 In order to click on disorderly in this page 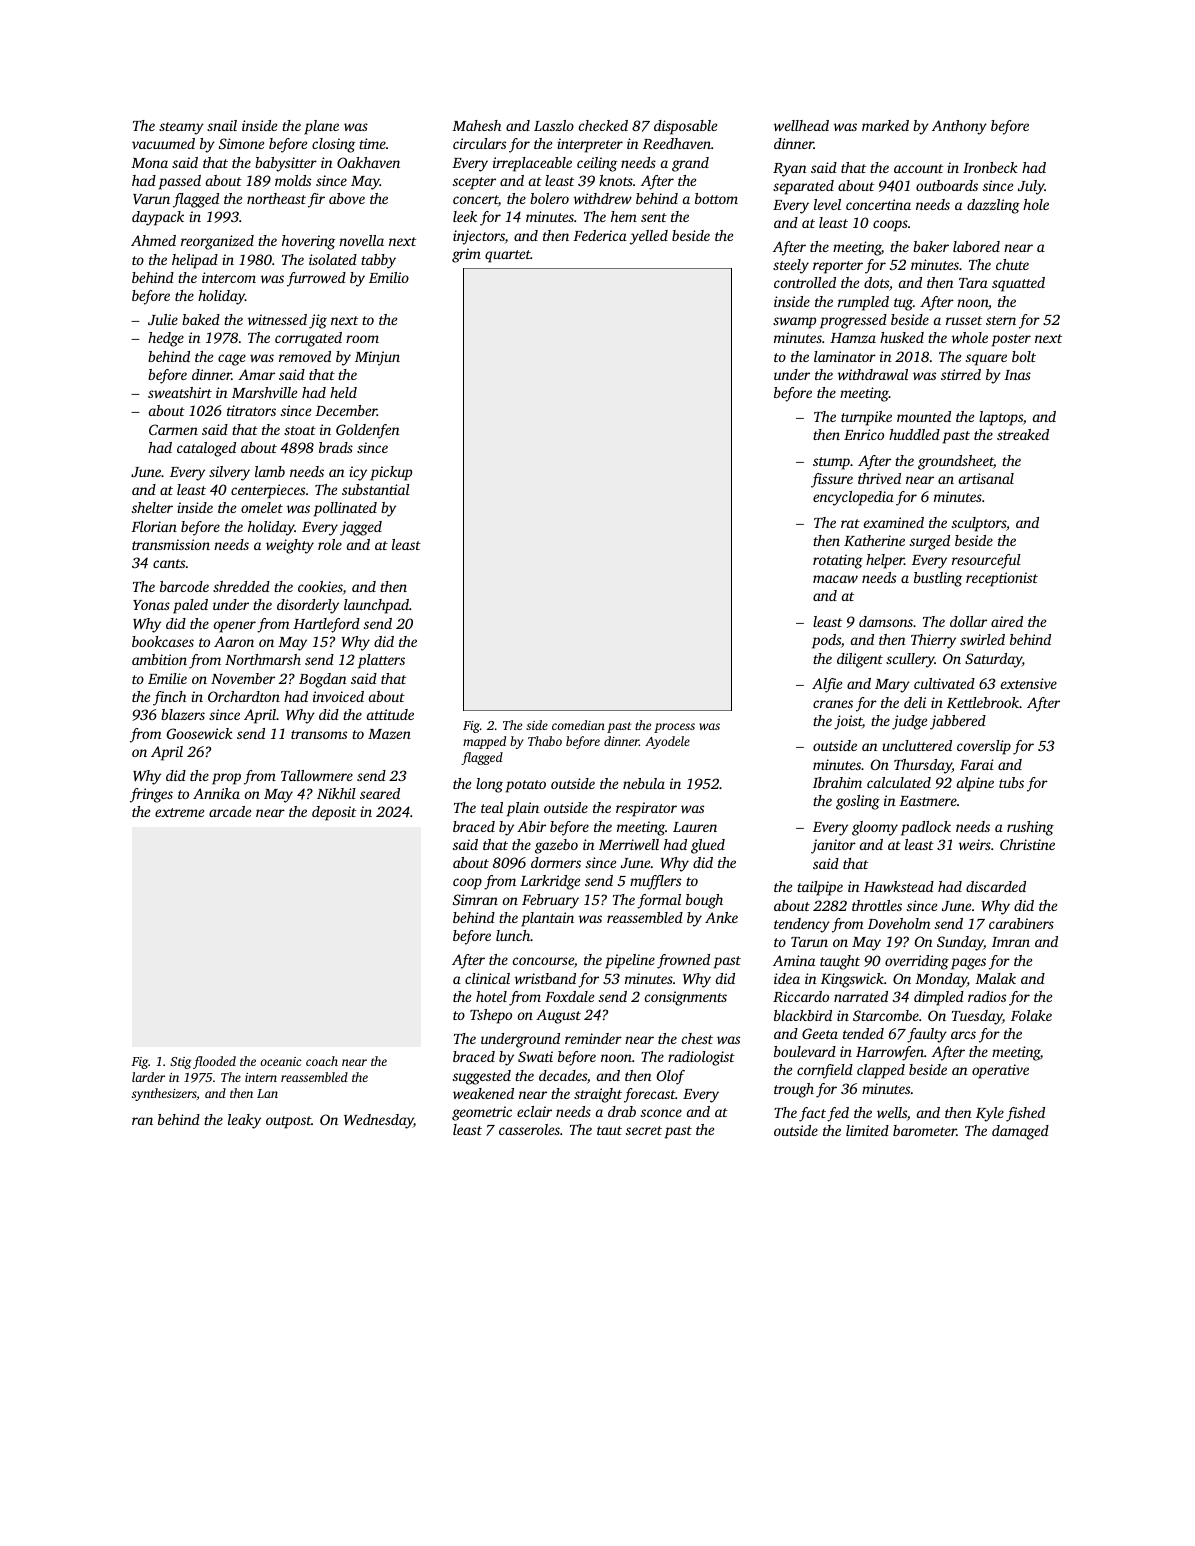, I will do `click(308, 606)`.
